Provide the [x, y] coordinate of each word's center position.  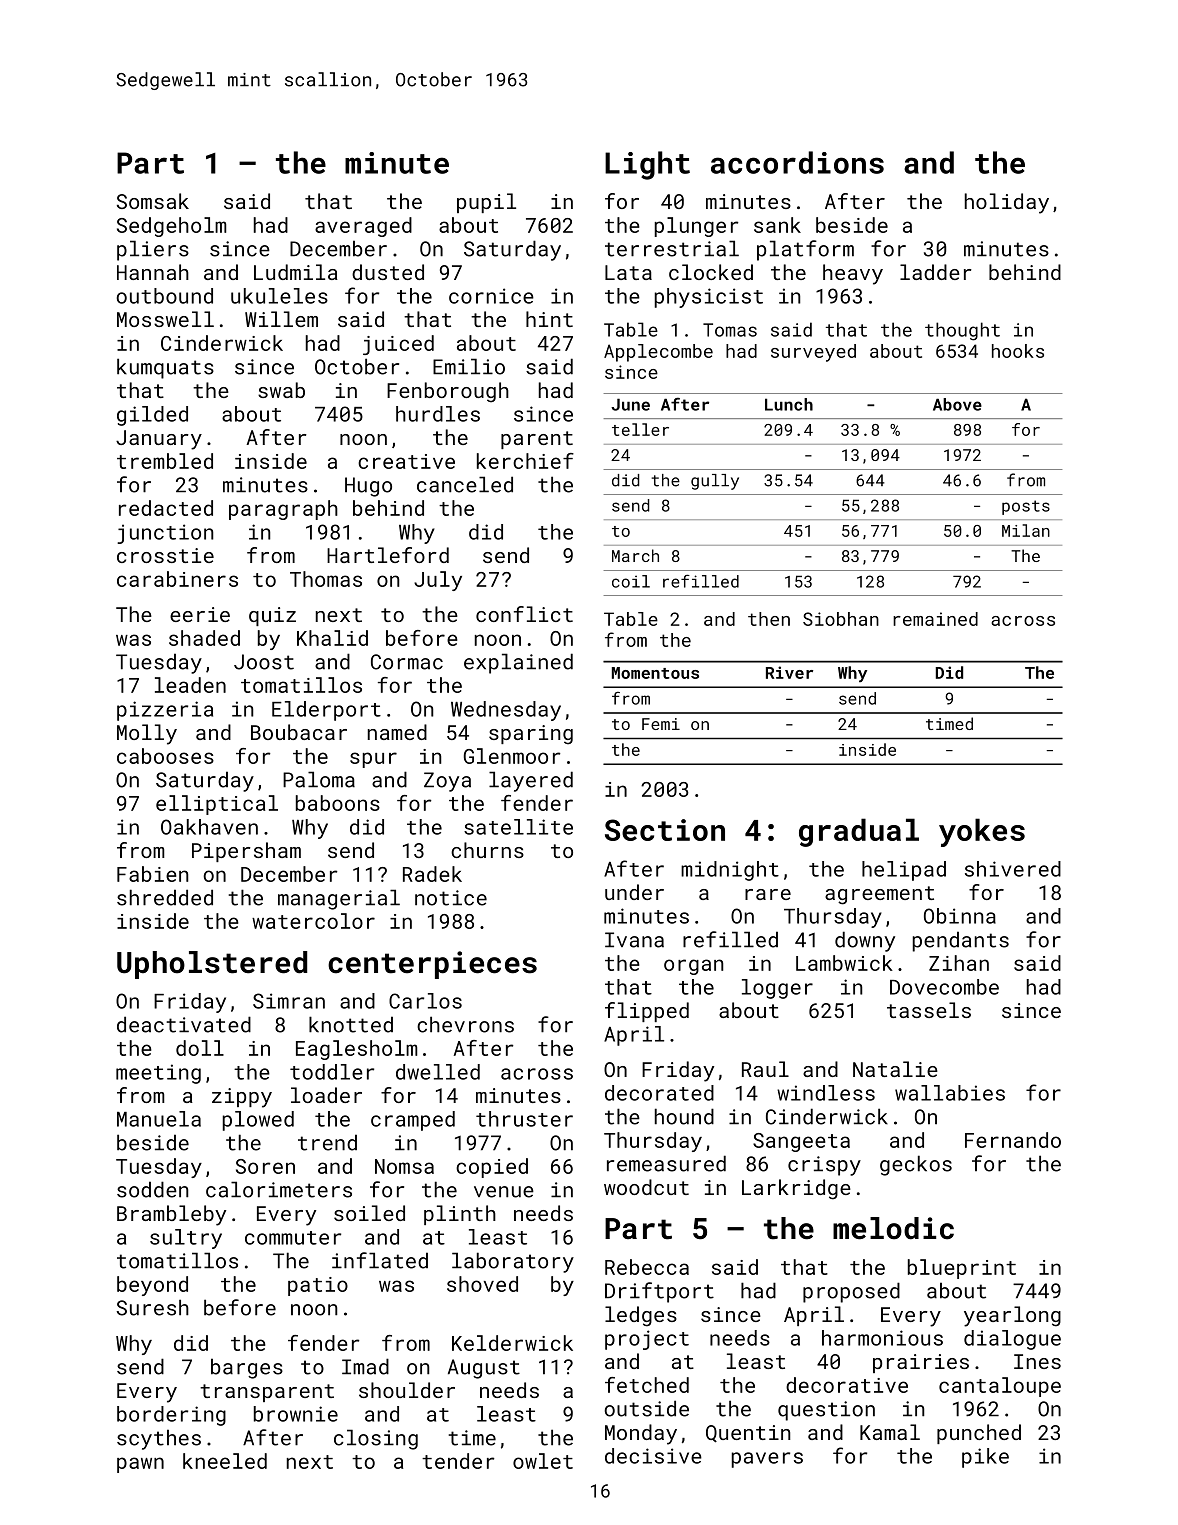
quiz [272, 616]
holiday [1007, 203]
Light [647, 165]
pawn [140, 1465]
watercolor [313, 921]
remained [935, 619]
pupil [486, 203]
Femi [661, 724]
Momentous [655, 673]
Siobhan [841, 619]
